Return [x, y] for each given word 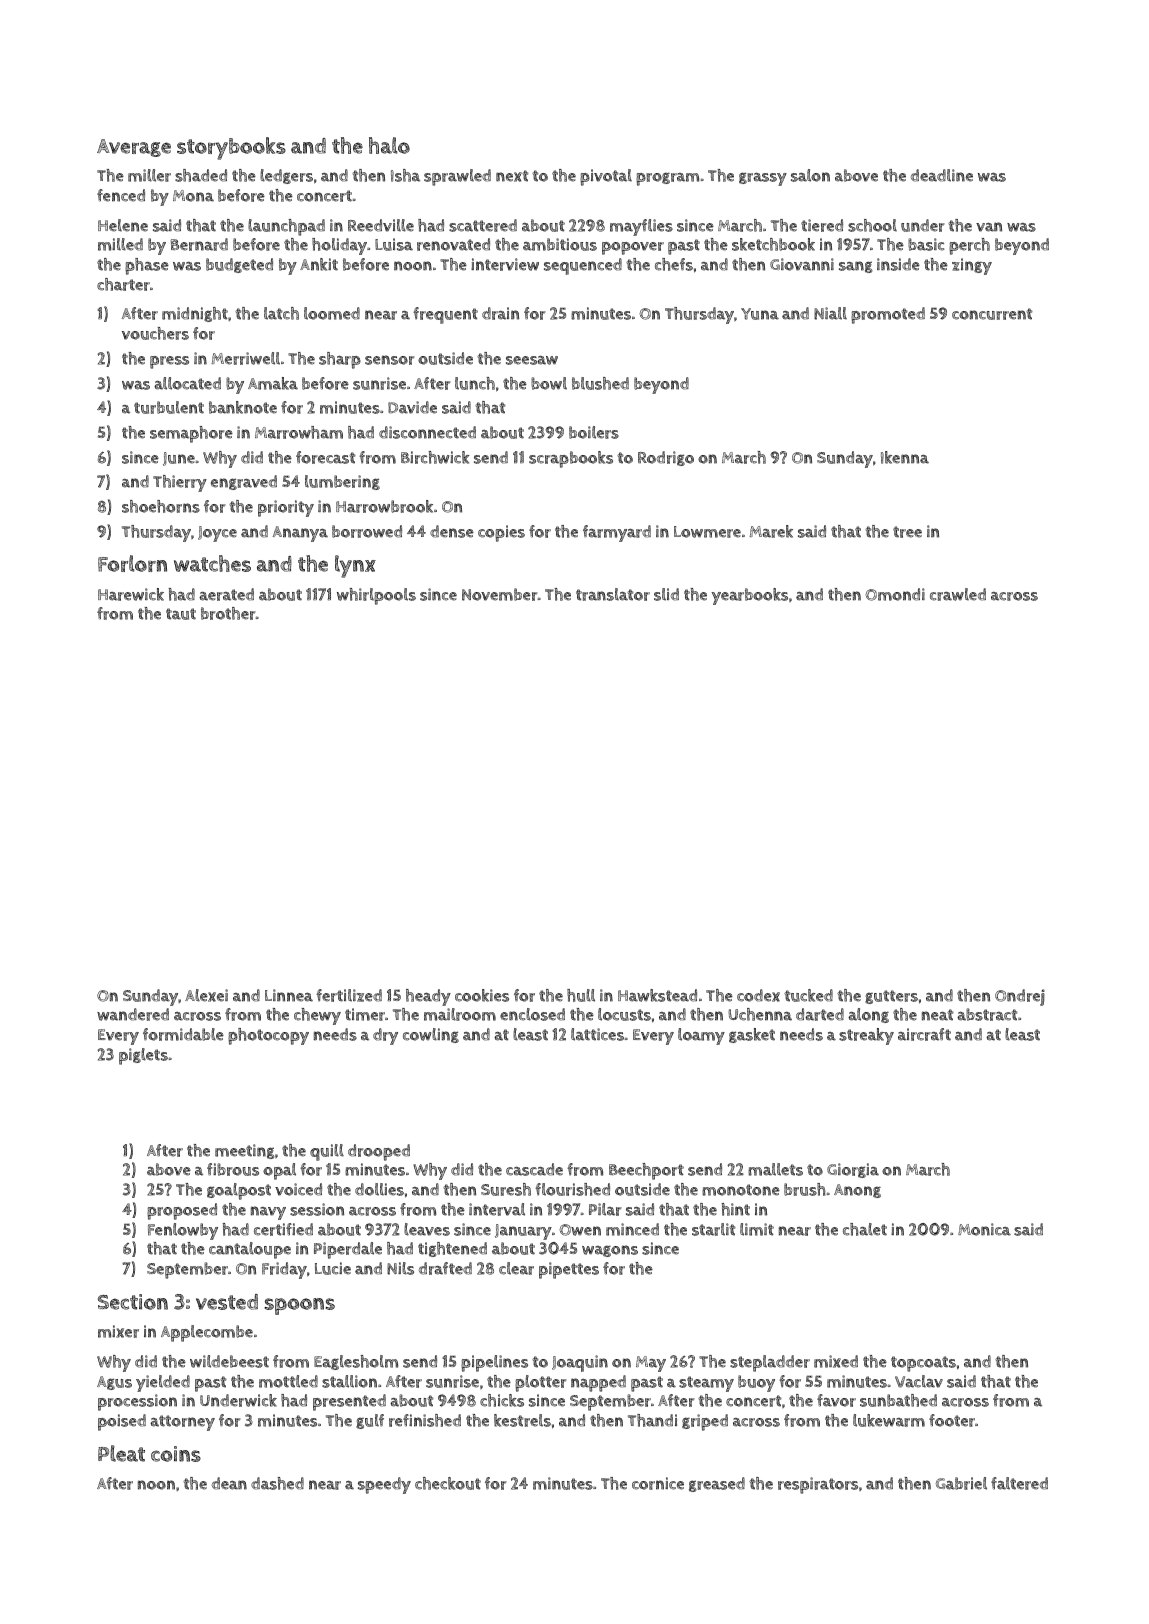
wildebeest [229, 1361]
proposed [182, 1211]
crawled [958, 594]
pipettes [569, 1270]
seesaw [532, 360]
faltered [1019, 1483]
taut [181, 614]
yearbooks [749, 596]
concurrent [992, 314]
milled [120, 244]
